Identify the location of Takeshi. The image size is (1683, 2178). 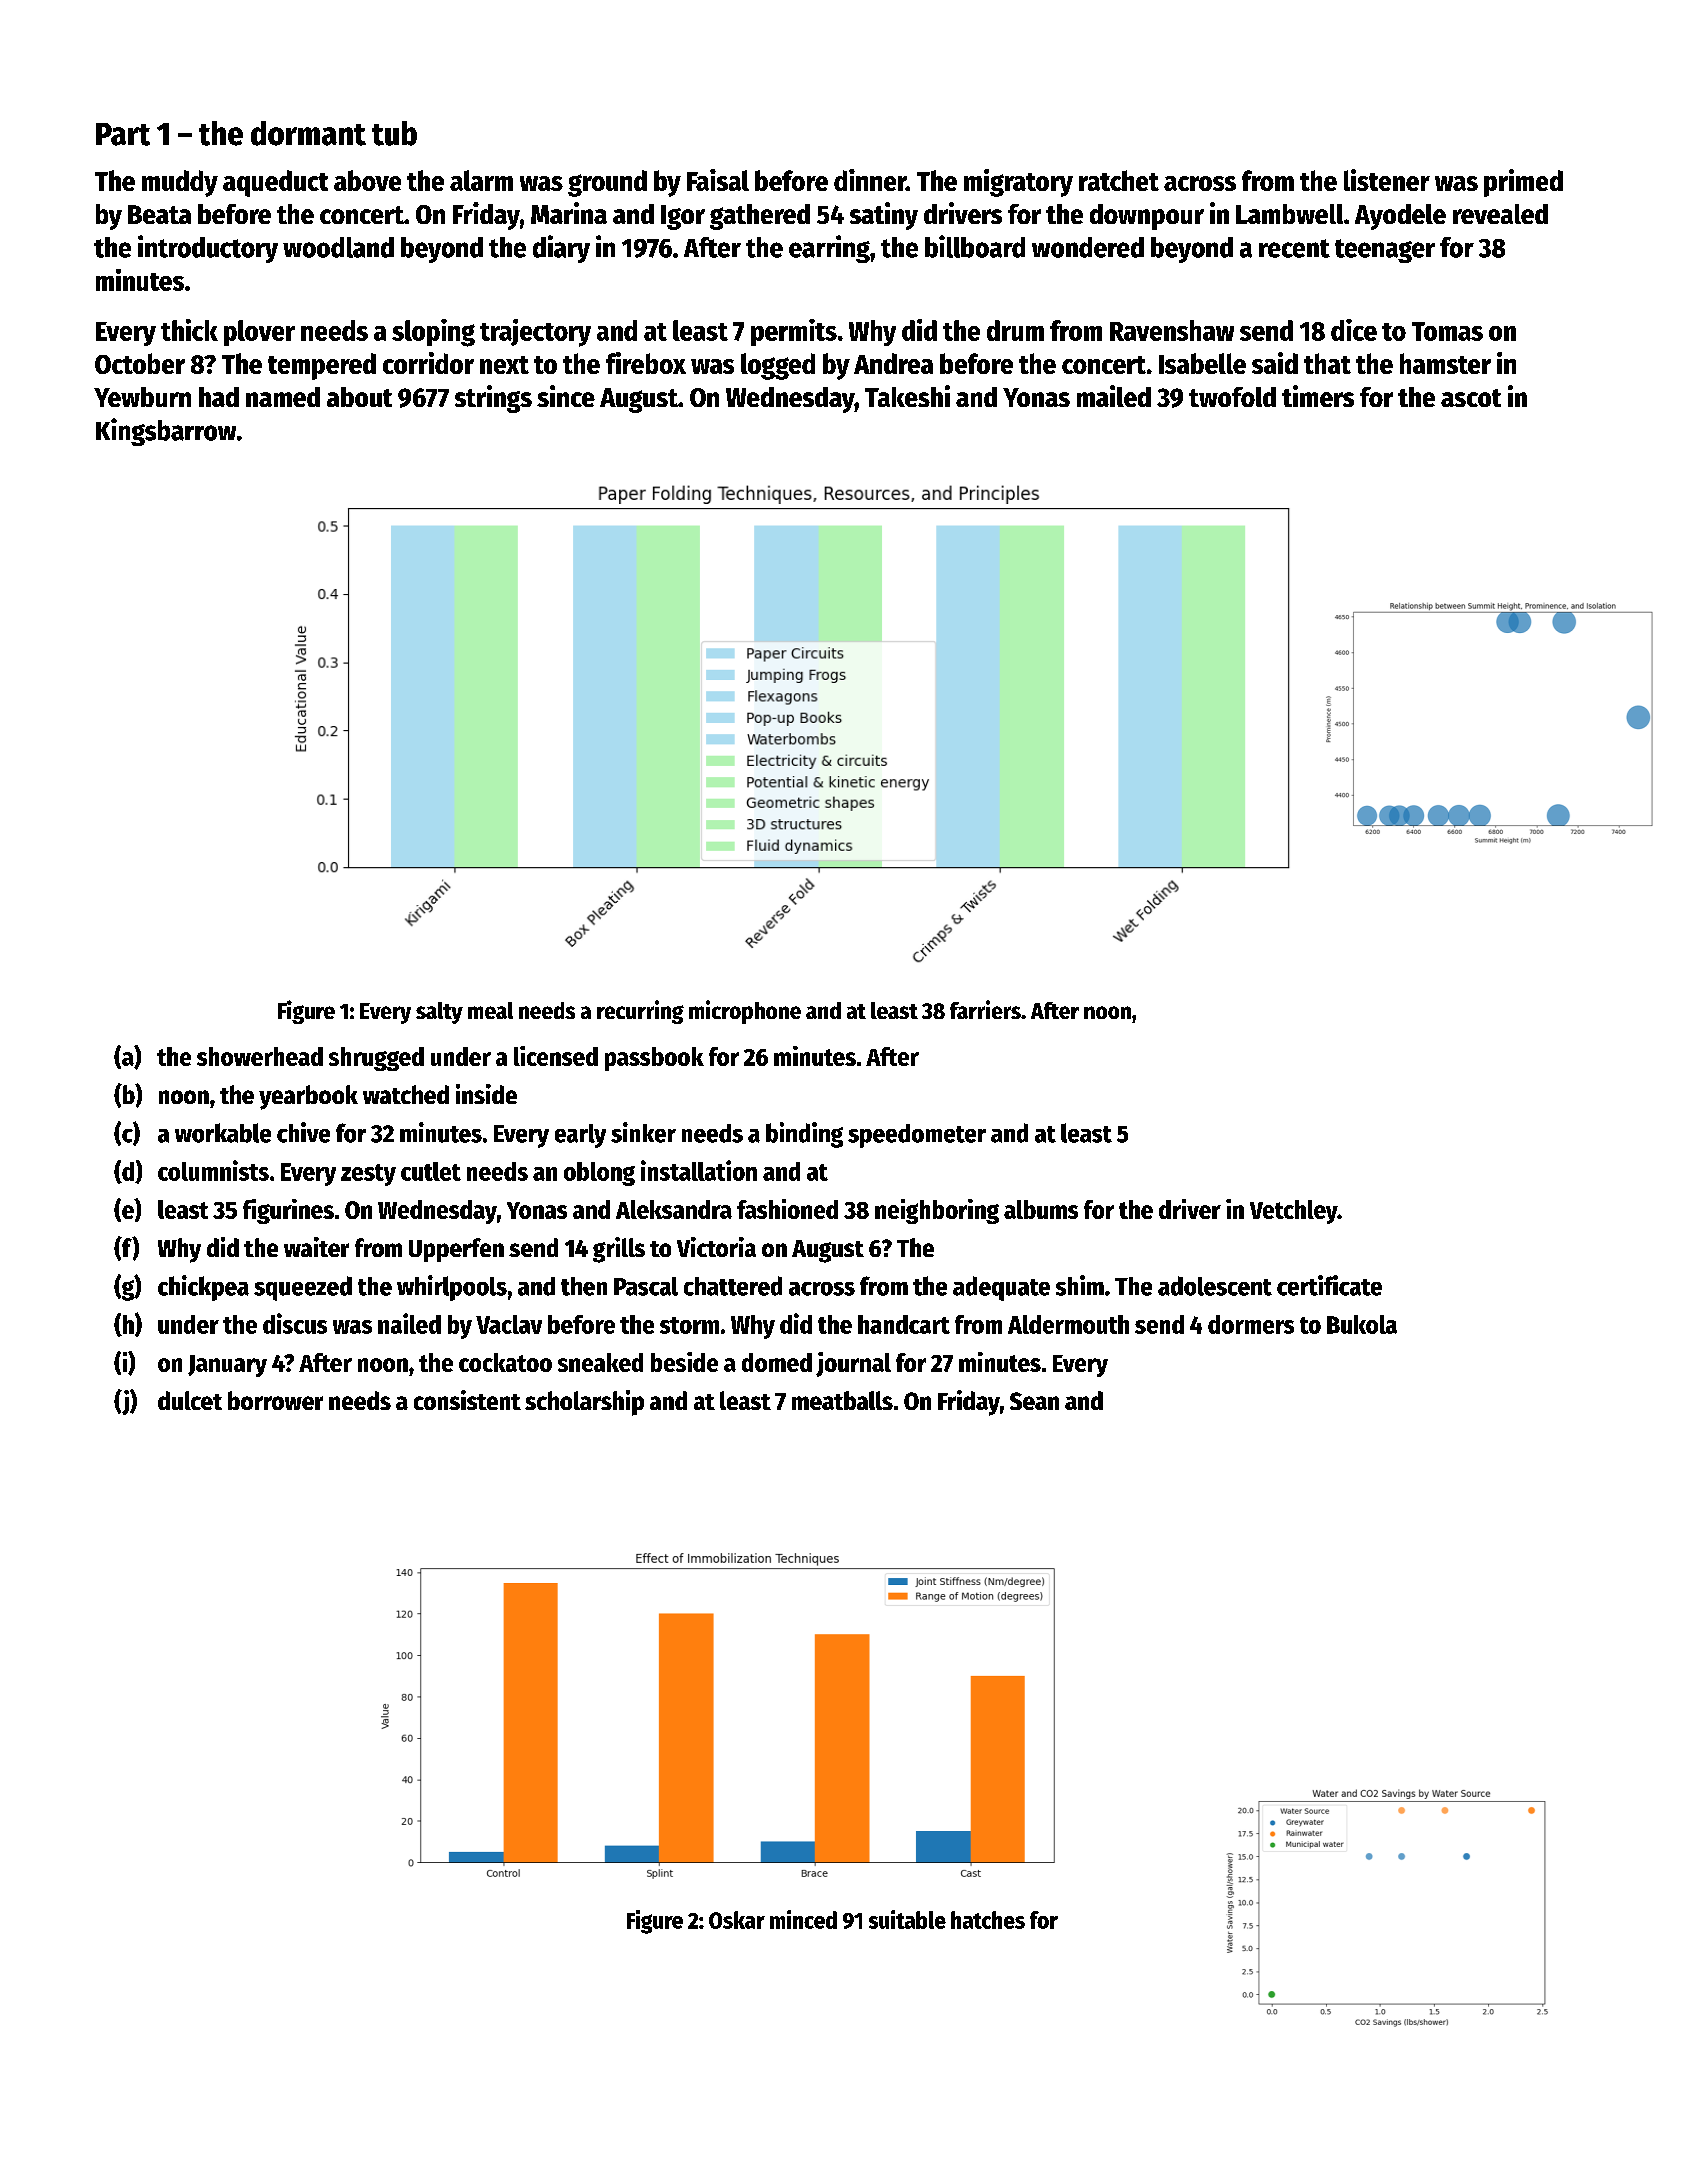
(907, 396).
